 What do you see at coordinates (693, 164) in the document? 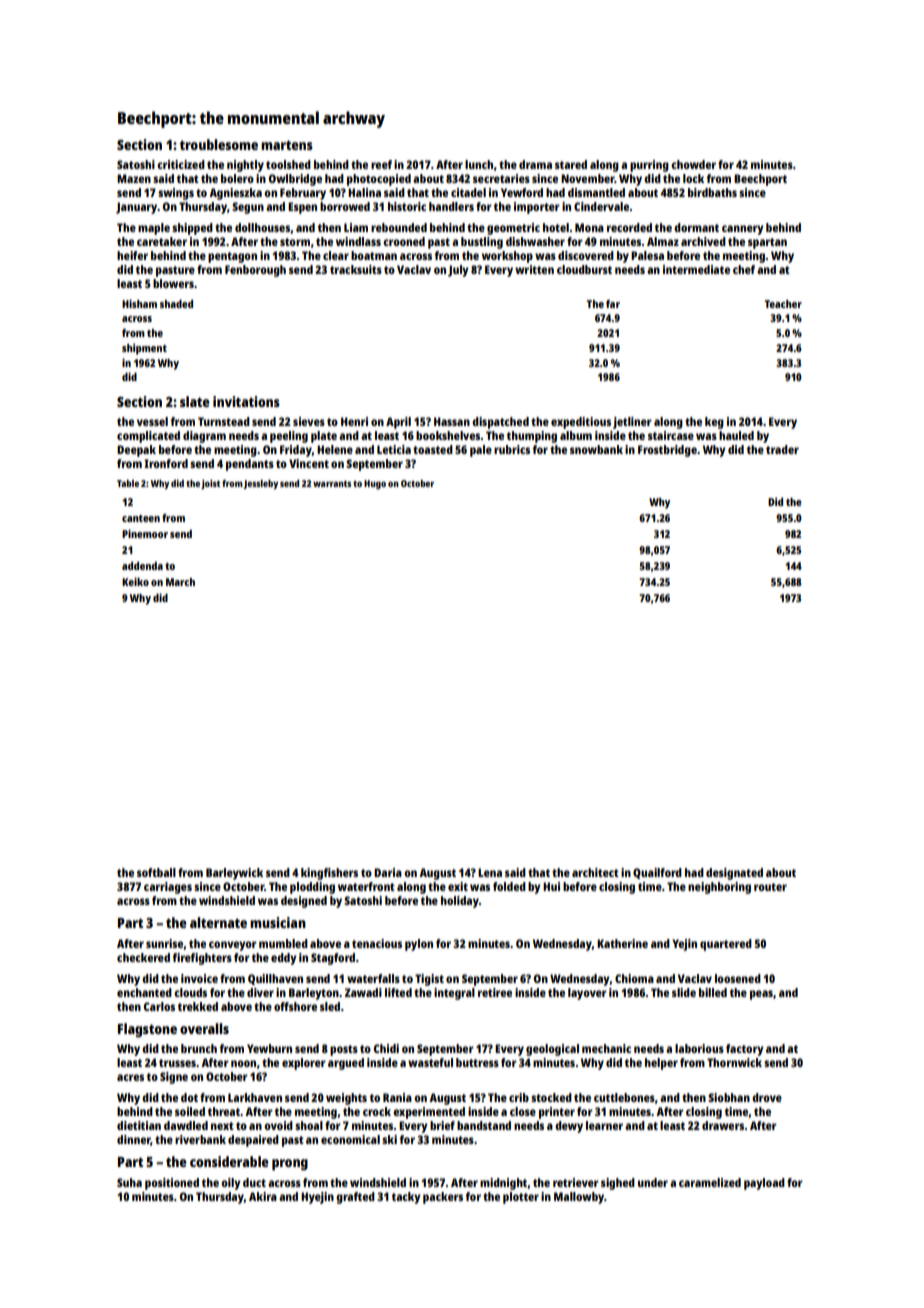
I see `chowder` at bounding box center [693, 164].
